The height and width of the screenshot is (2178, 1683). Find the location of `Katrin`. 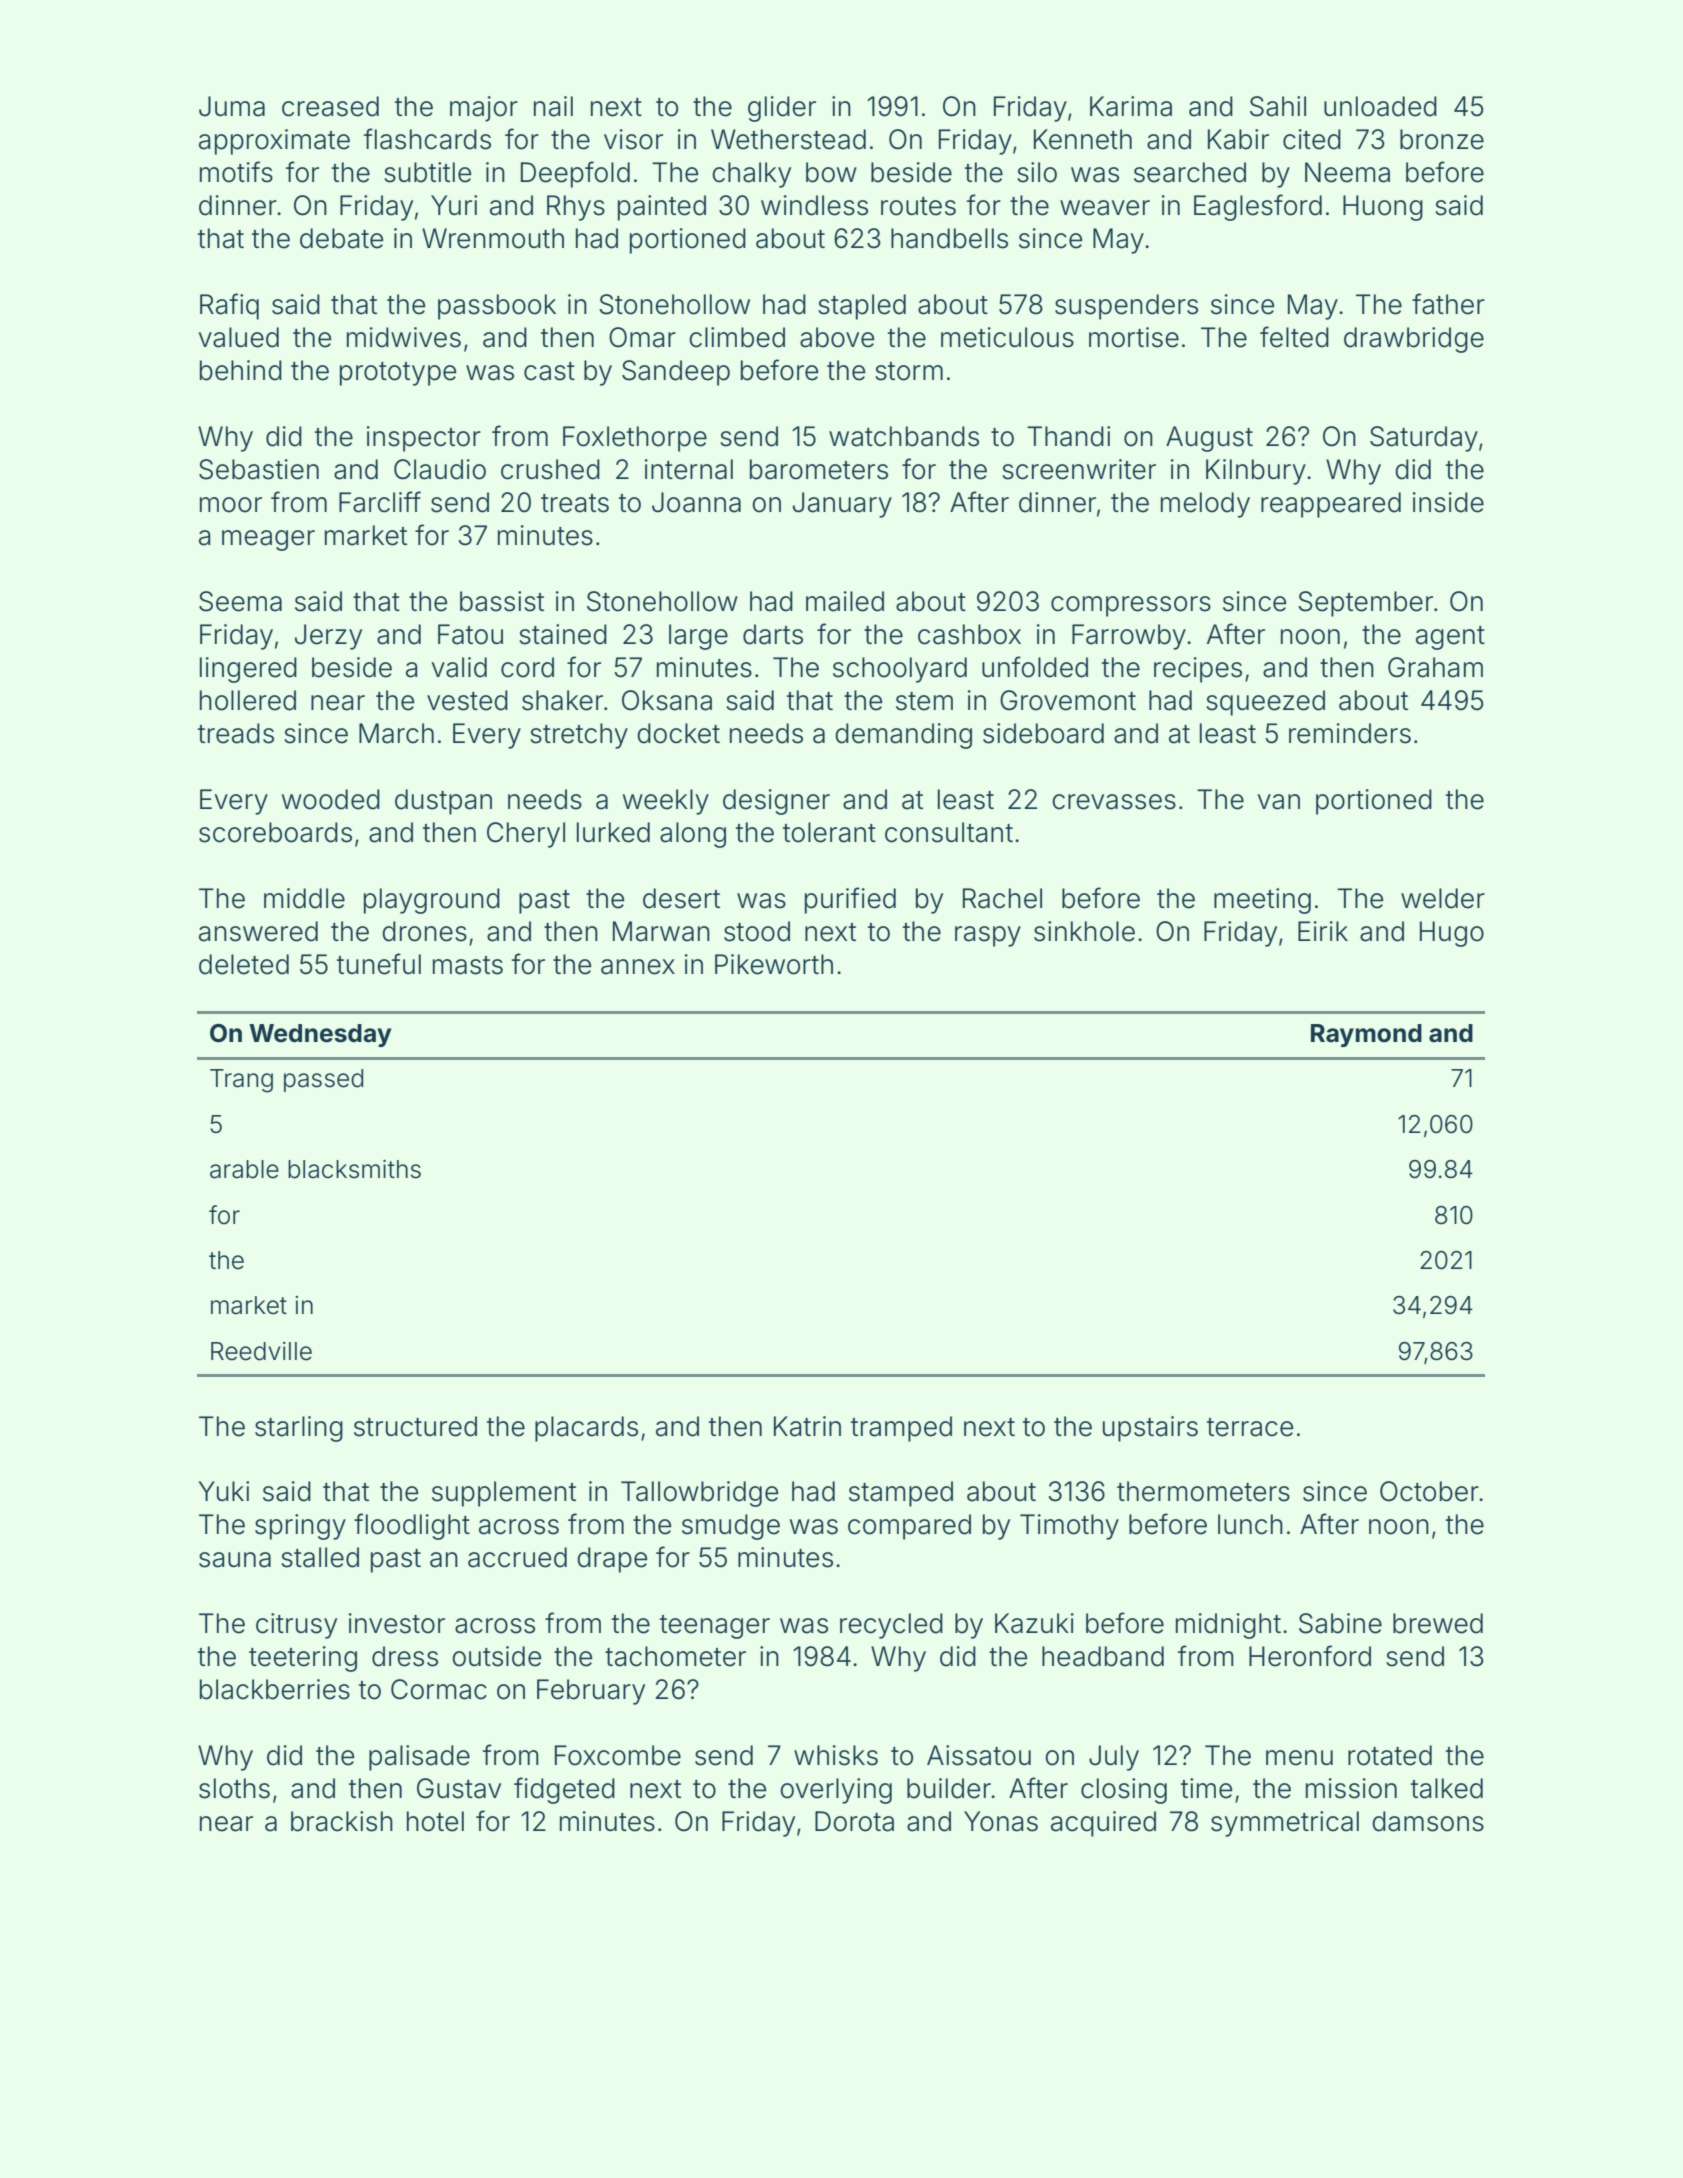

Katrin is located at coordinates (807, 1426).
